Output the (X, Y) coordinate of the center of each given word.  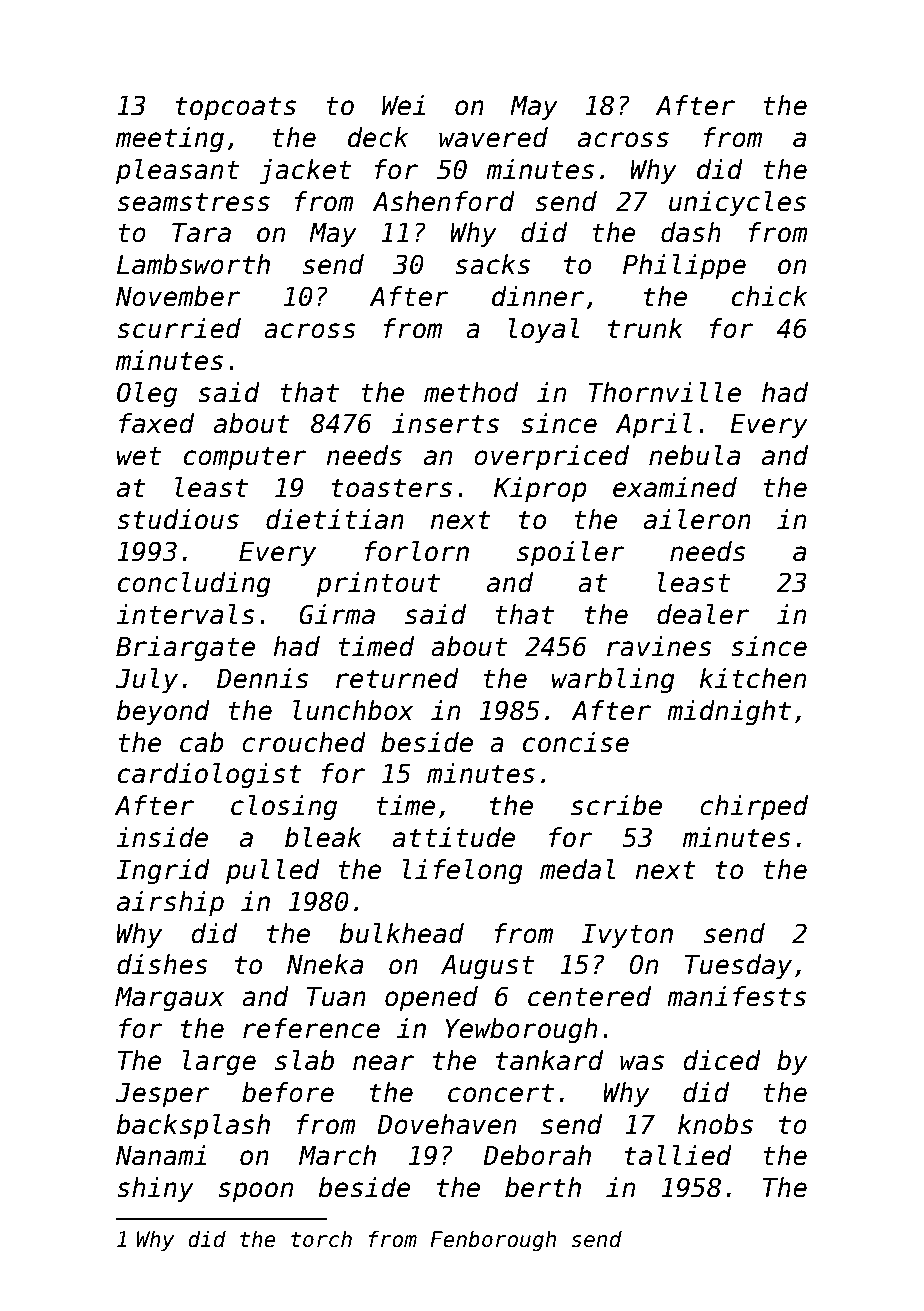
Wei (403, 105)
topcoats (236, 109)
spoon (255, 1192)
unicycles (737, 204)
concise (576, 742)
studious (178, 519)
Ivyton (627, 936)
